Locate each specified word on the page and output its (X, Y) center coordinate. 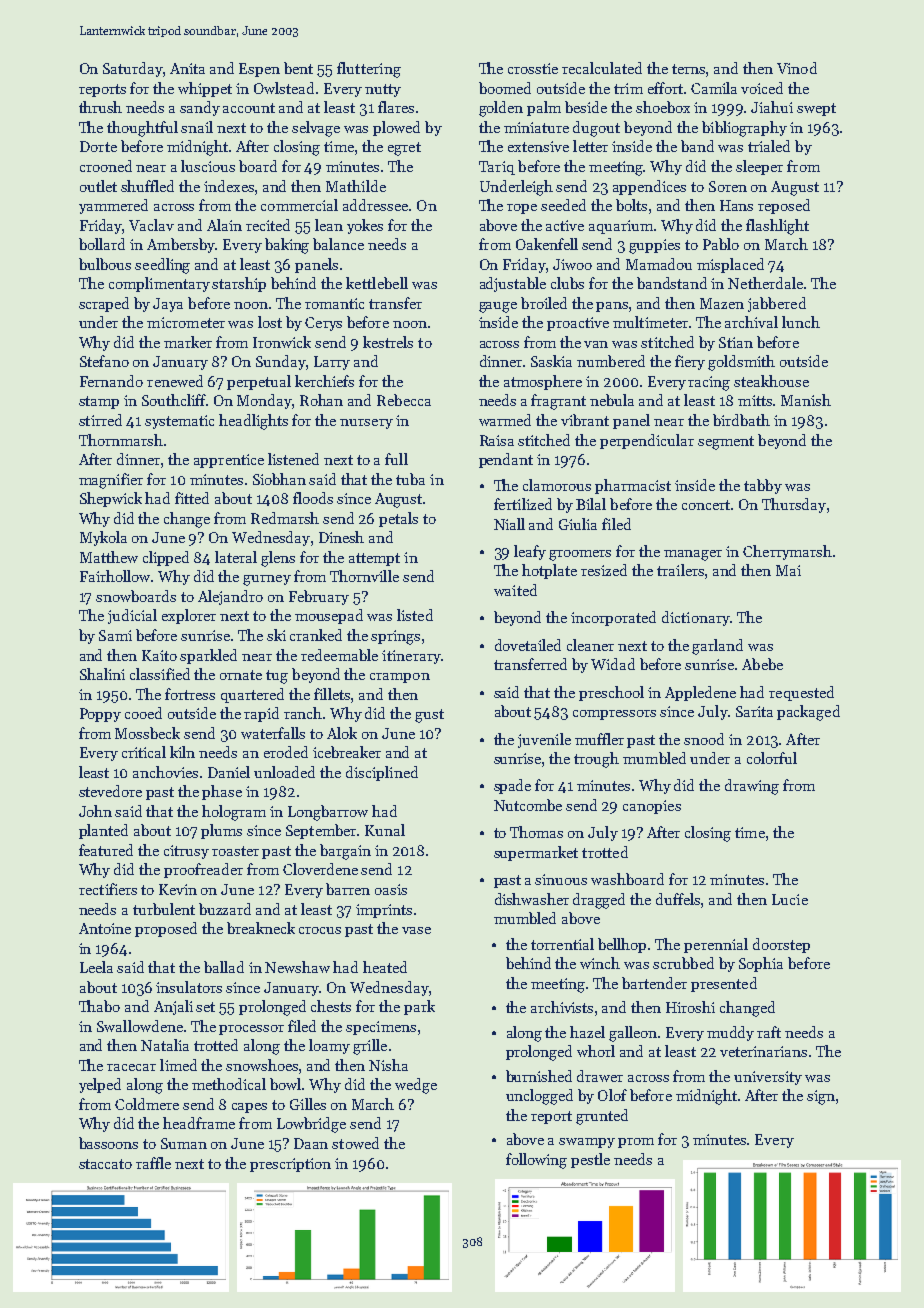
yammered (113, 206)
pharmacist (633, 486)
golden (501, 109)
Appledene (700, 693)
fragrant (558, 402)
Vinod (797, 68)
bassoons (108, 1143)
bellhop (622, 945)
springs (395, 637)
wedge (416, 1086)
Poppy (100, 715)
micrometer (186, 322)
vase (416, 930)
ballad (224, 967)
